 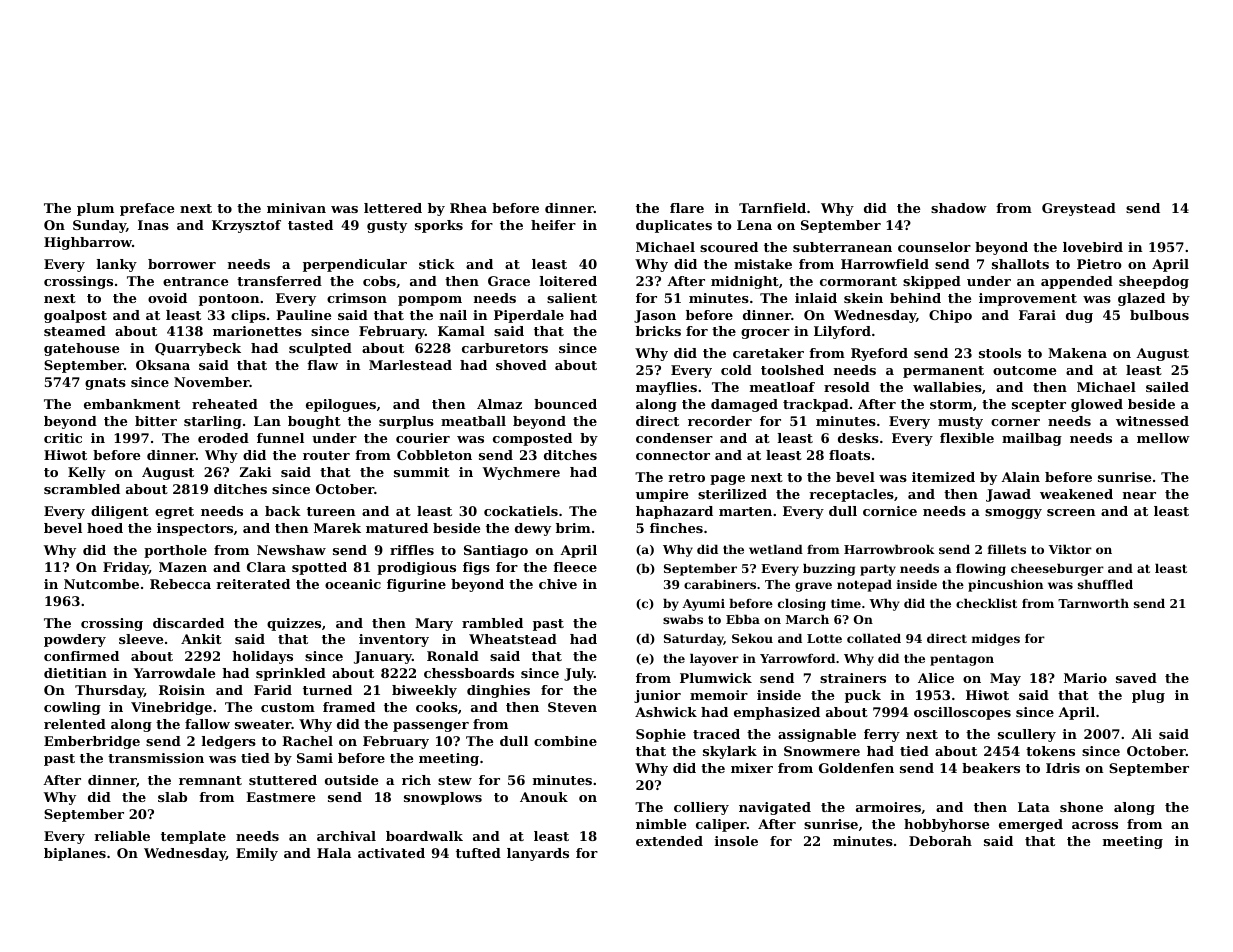 I want to click on salient, so click(x=572, y=298).
